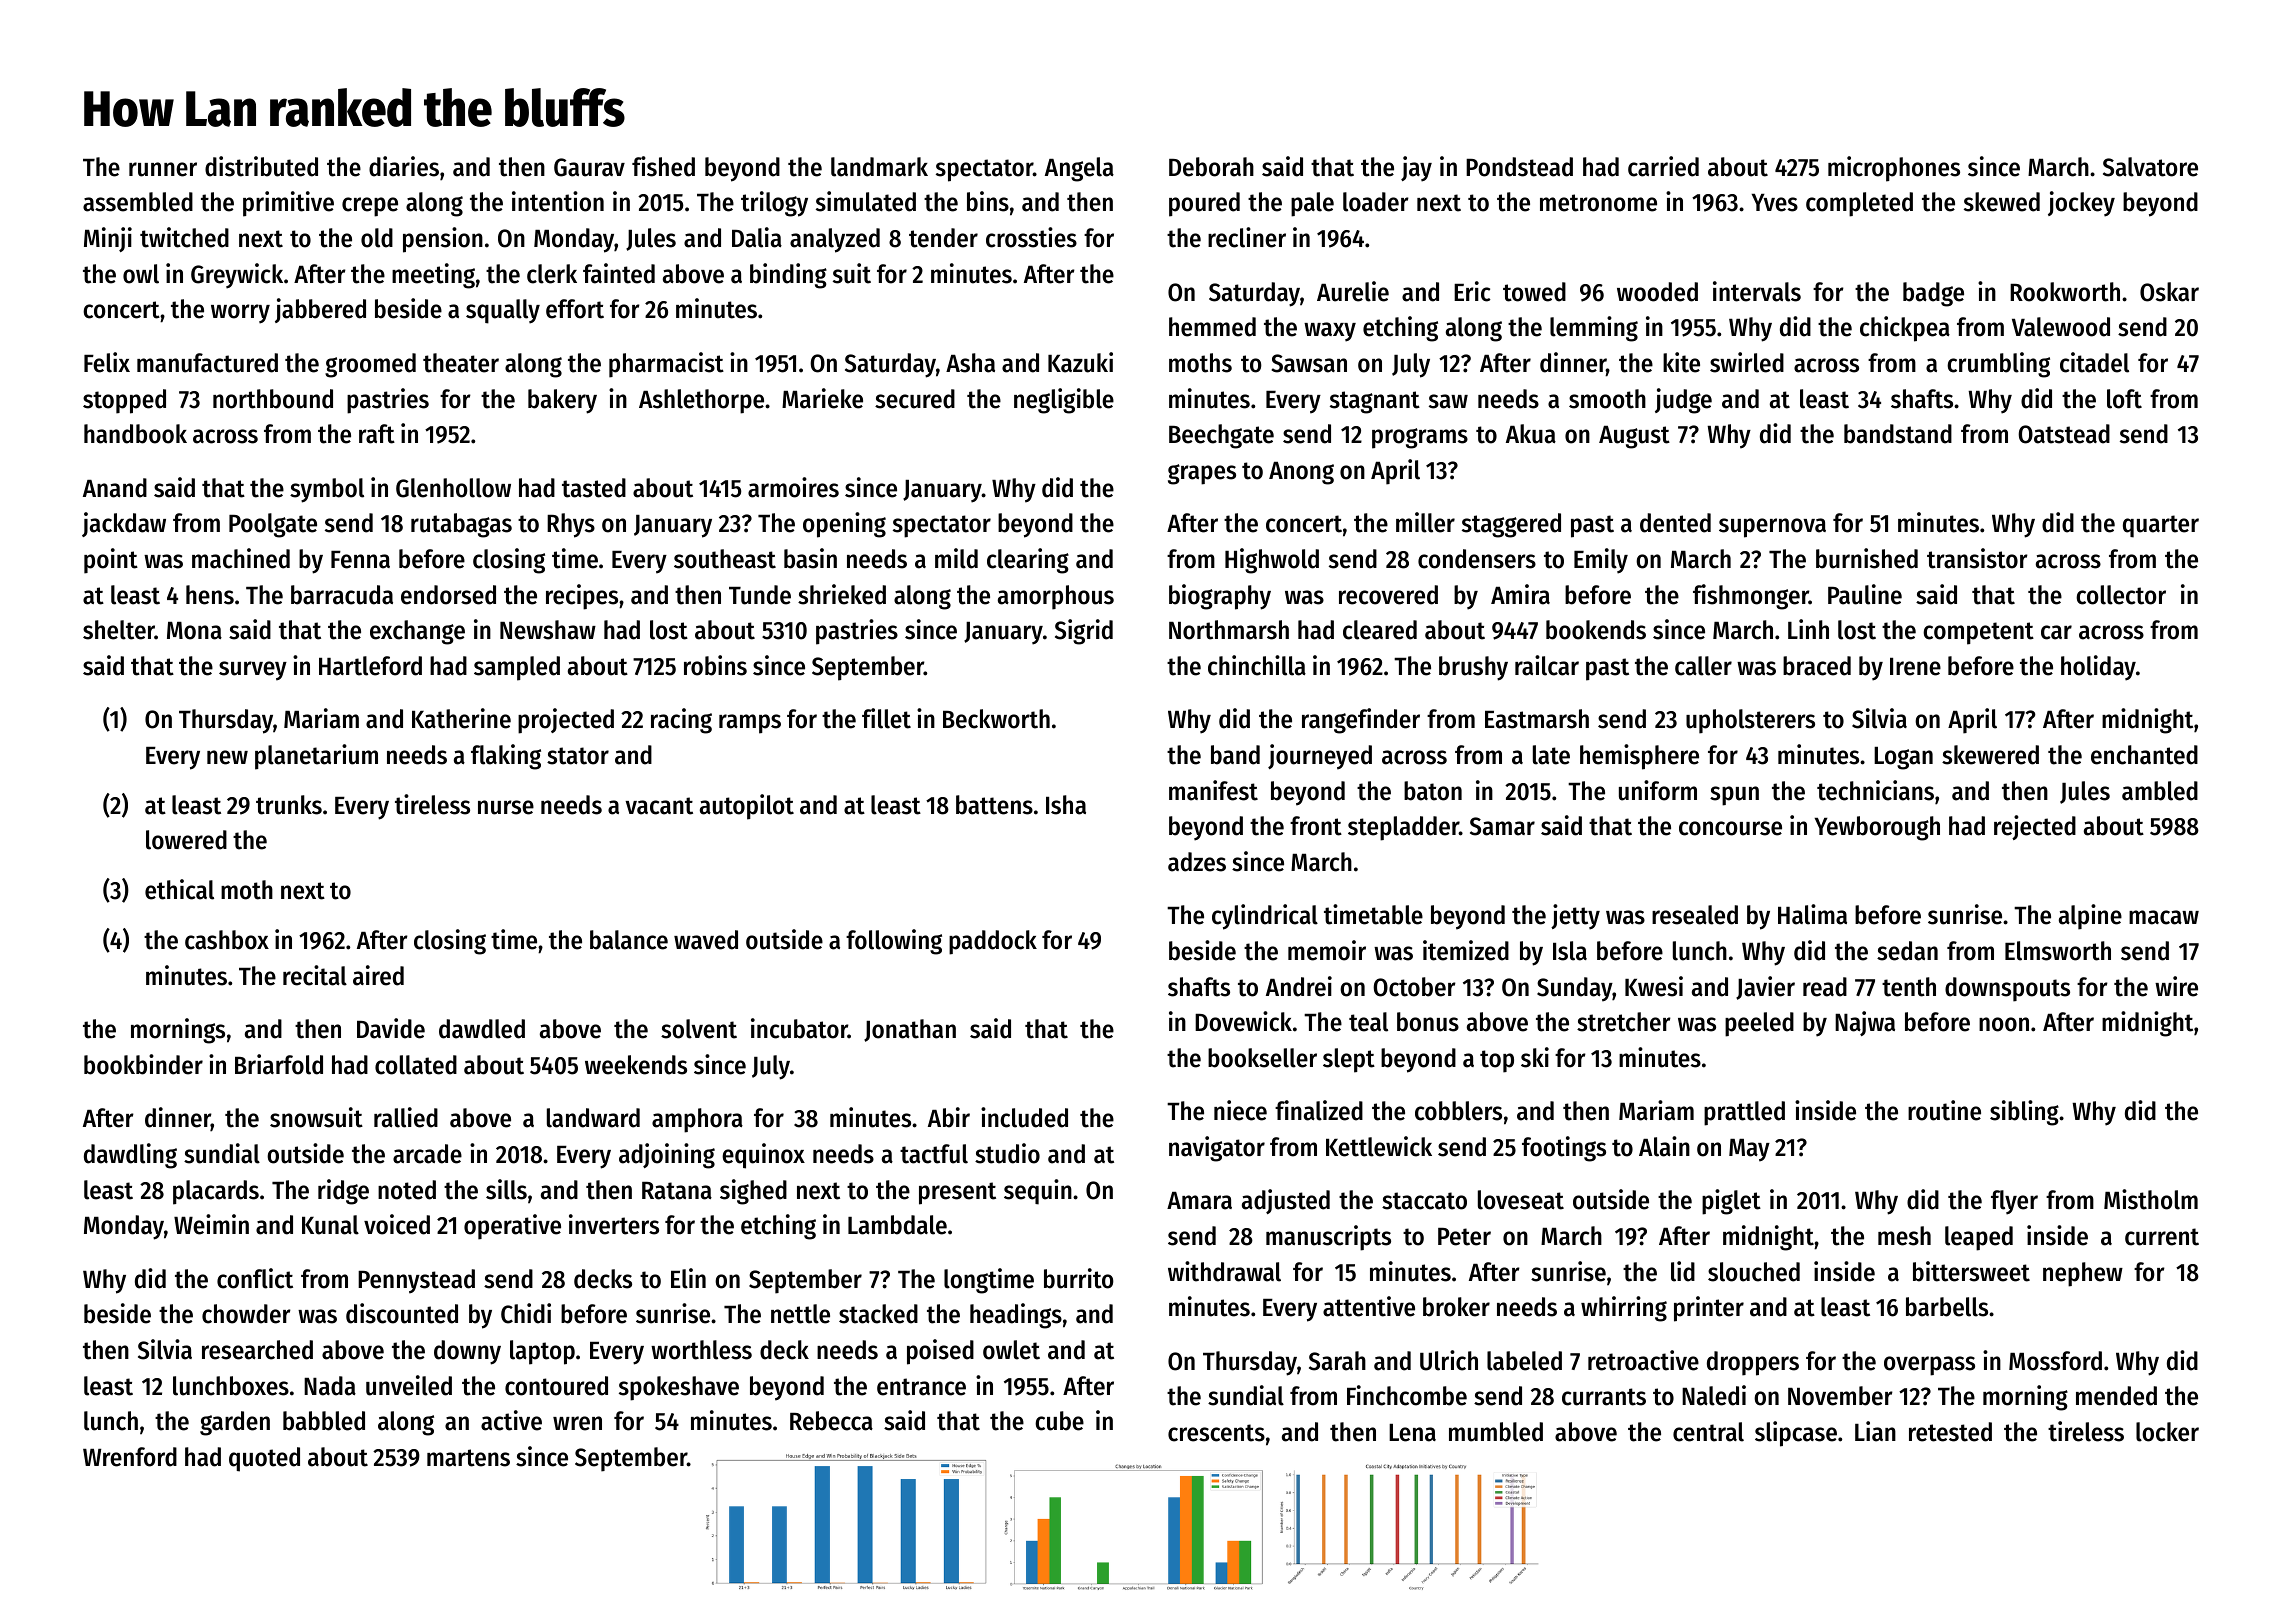 This page has width=2282, height=1614. Describe the element at coordinates (1403, 828) in the page. I see `stepladder` at that location.
